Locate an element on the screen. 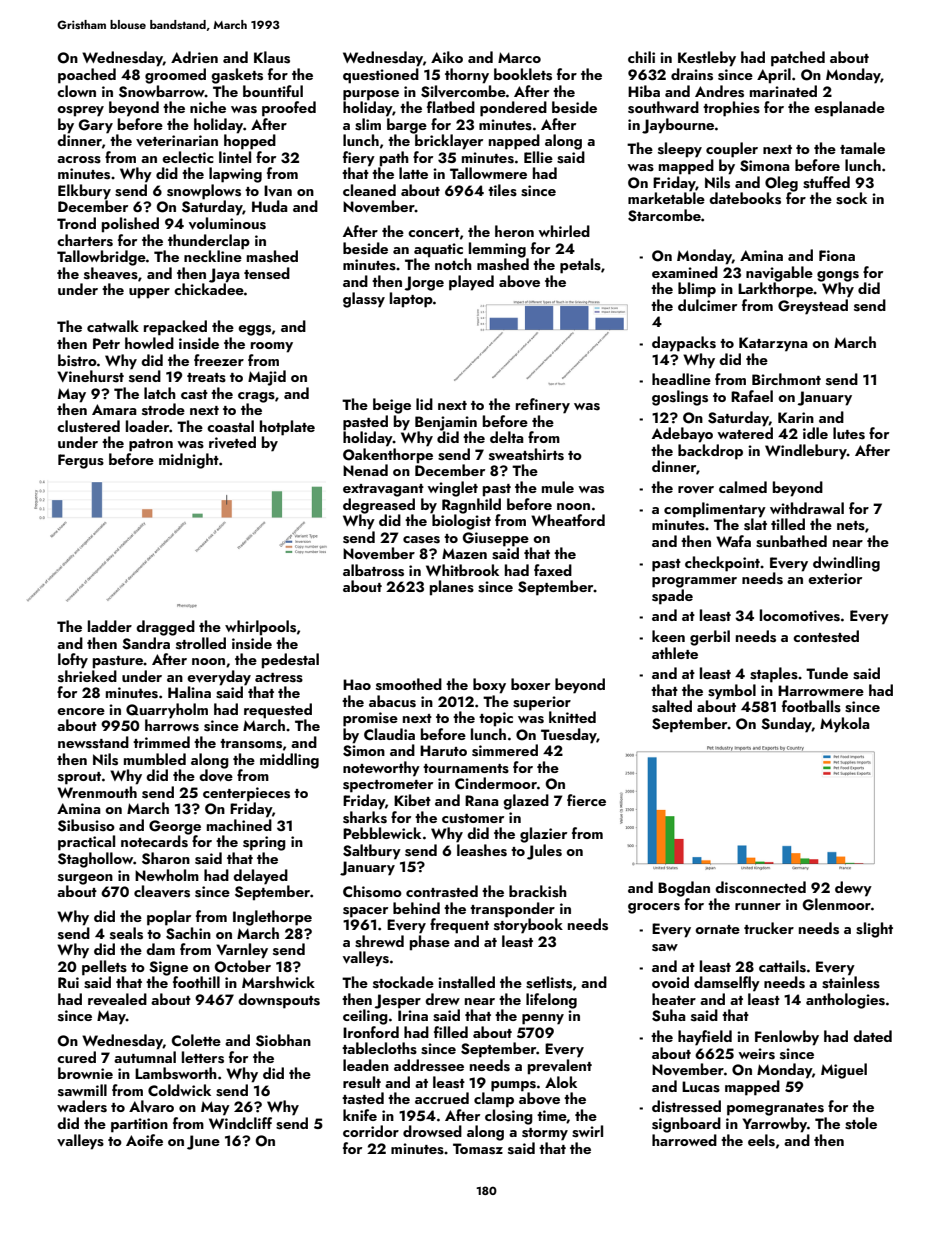 The height and width of the screenshot is (1233, 952). Mykola is located at coordinates (845, 725).
